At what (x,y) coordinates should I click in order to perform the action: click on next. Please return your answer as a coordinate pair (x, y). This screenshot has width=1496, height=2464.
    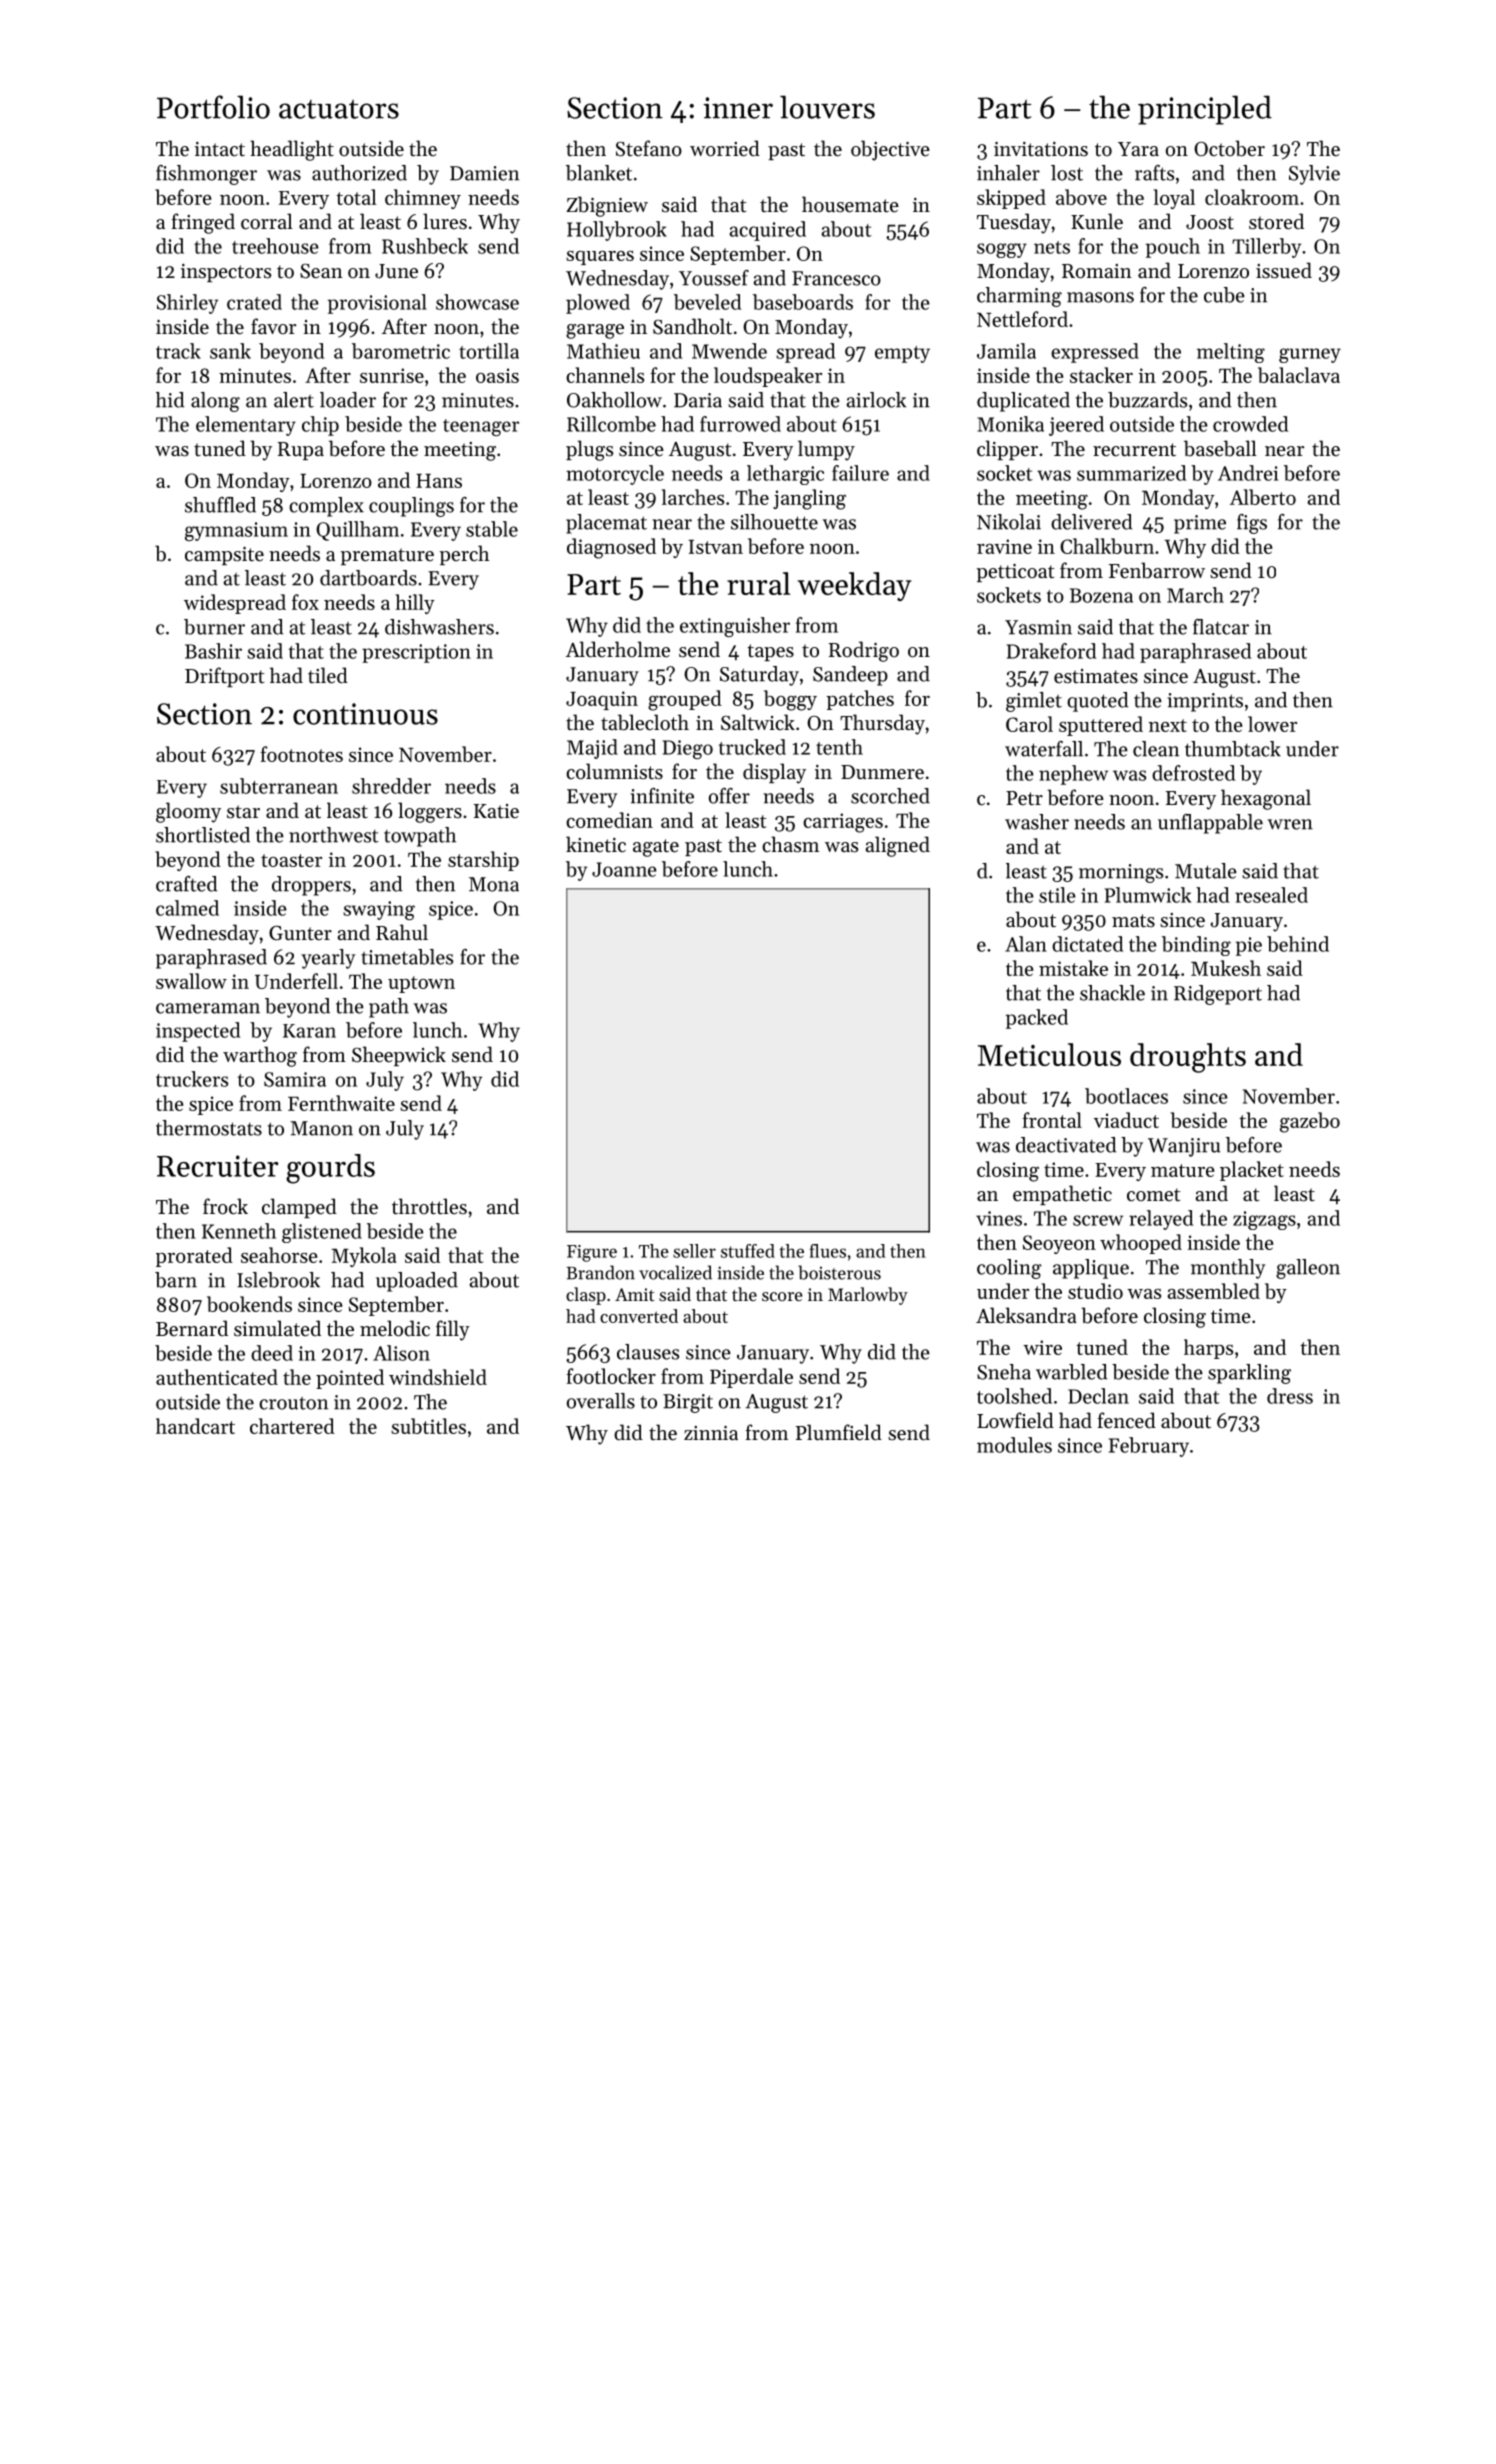
    Looking at the image, I should click on (1168, 725).
